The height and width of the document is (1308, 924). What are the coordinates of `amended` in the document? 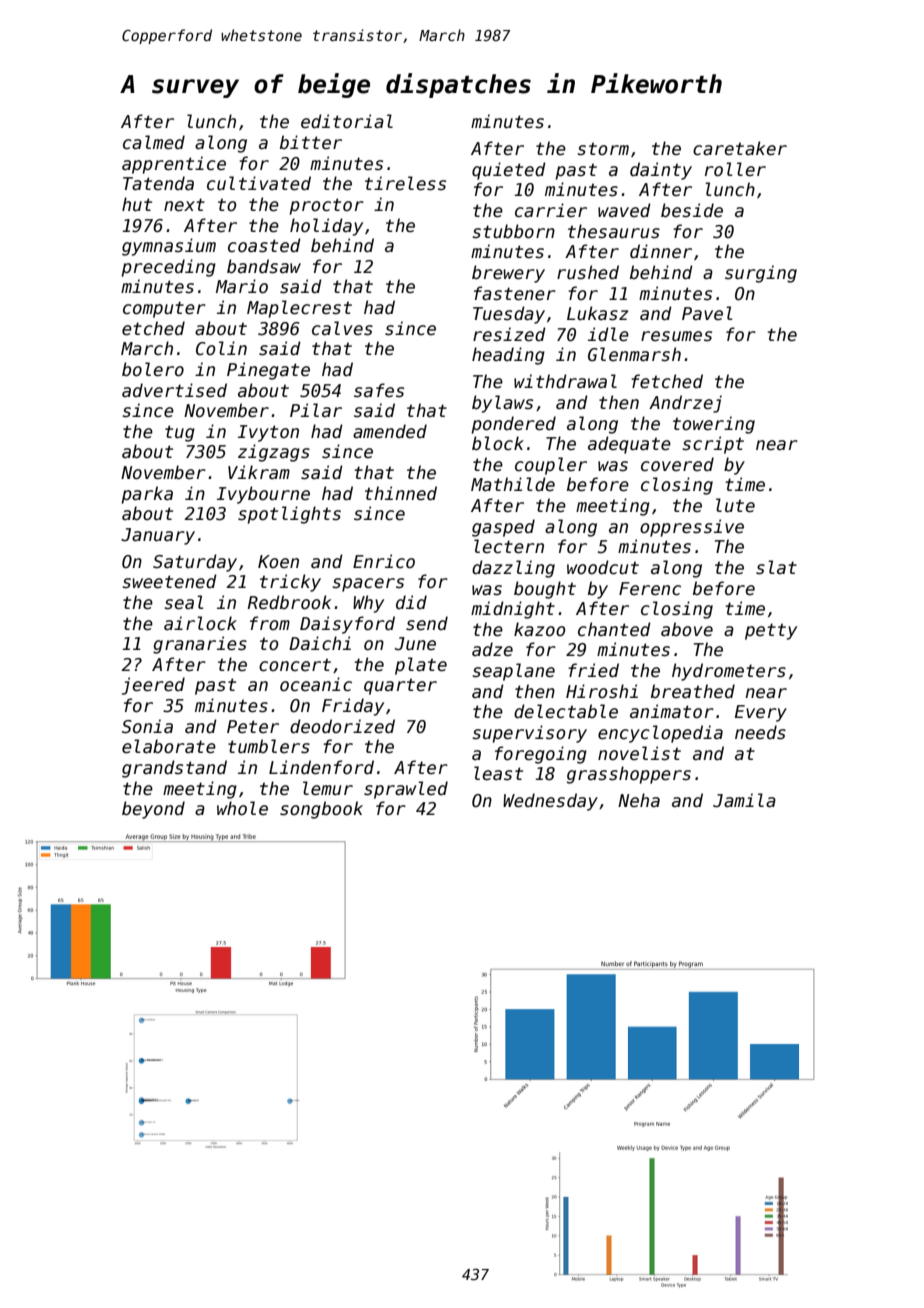 It's located at (390, 431).
